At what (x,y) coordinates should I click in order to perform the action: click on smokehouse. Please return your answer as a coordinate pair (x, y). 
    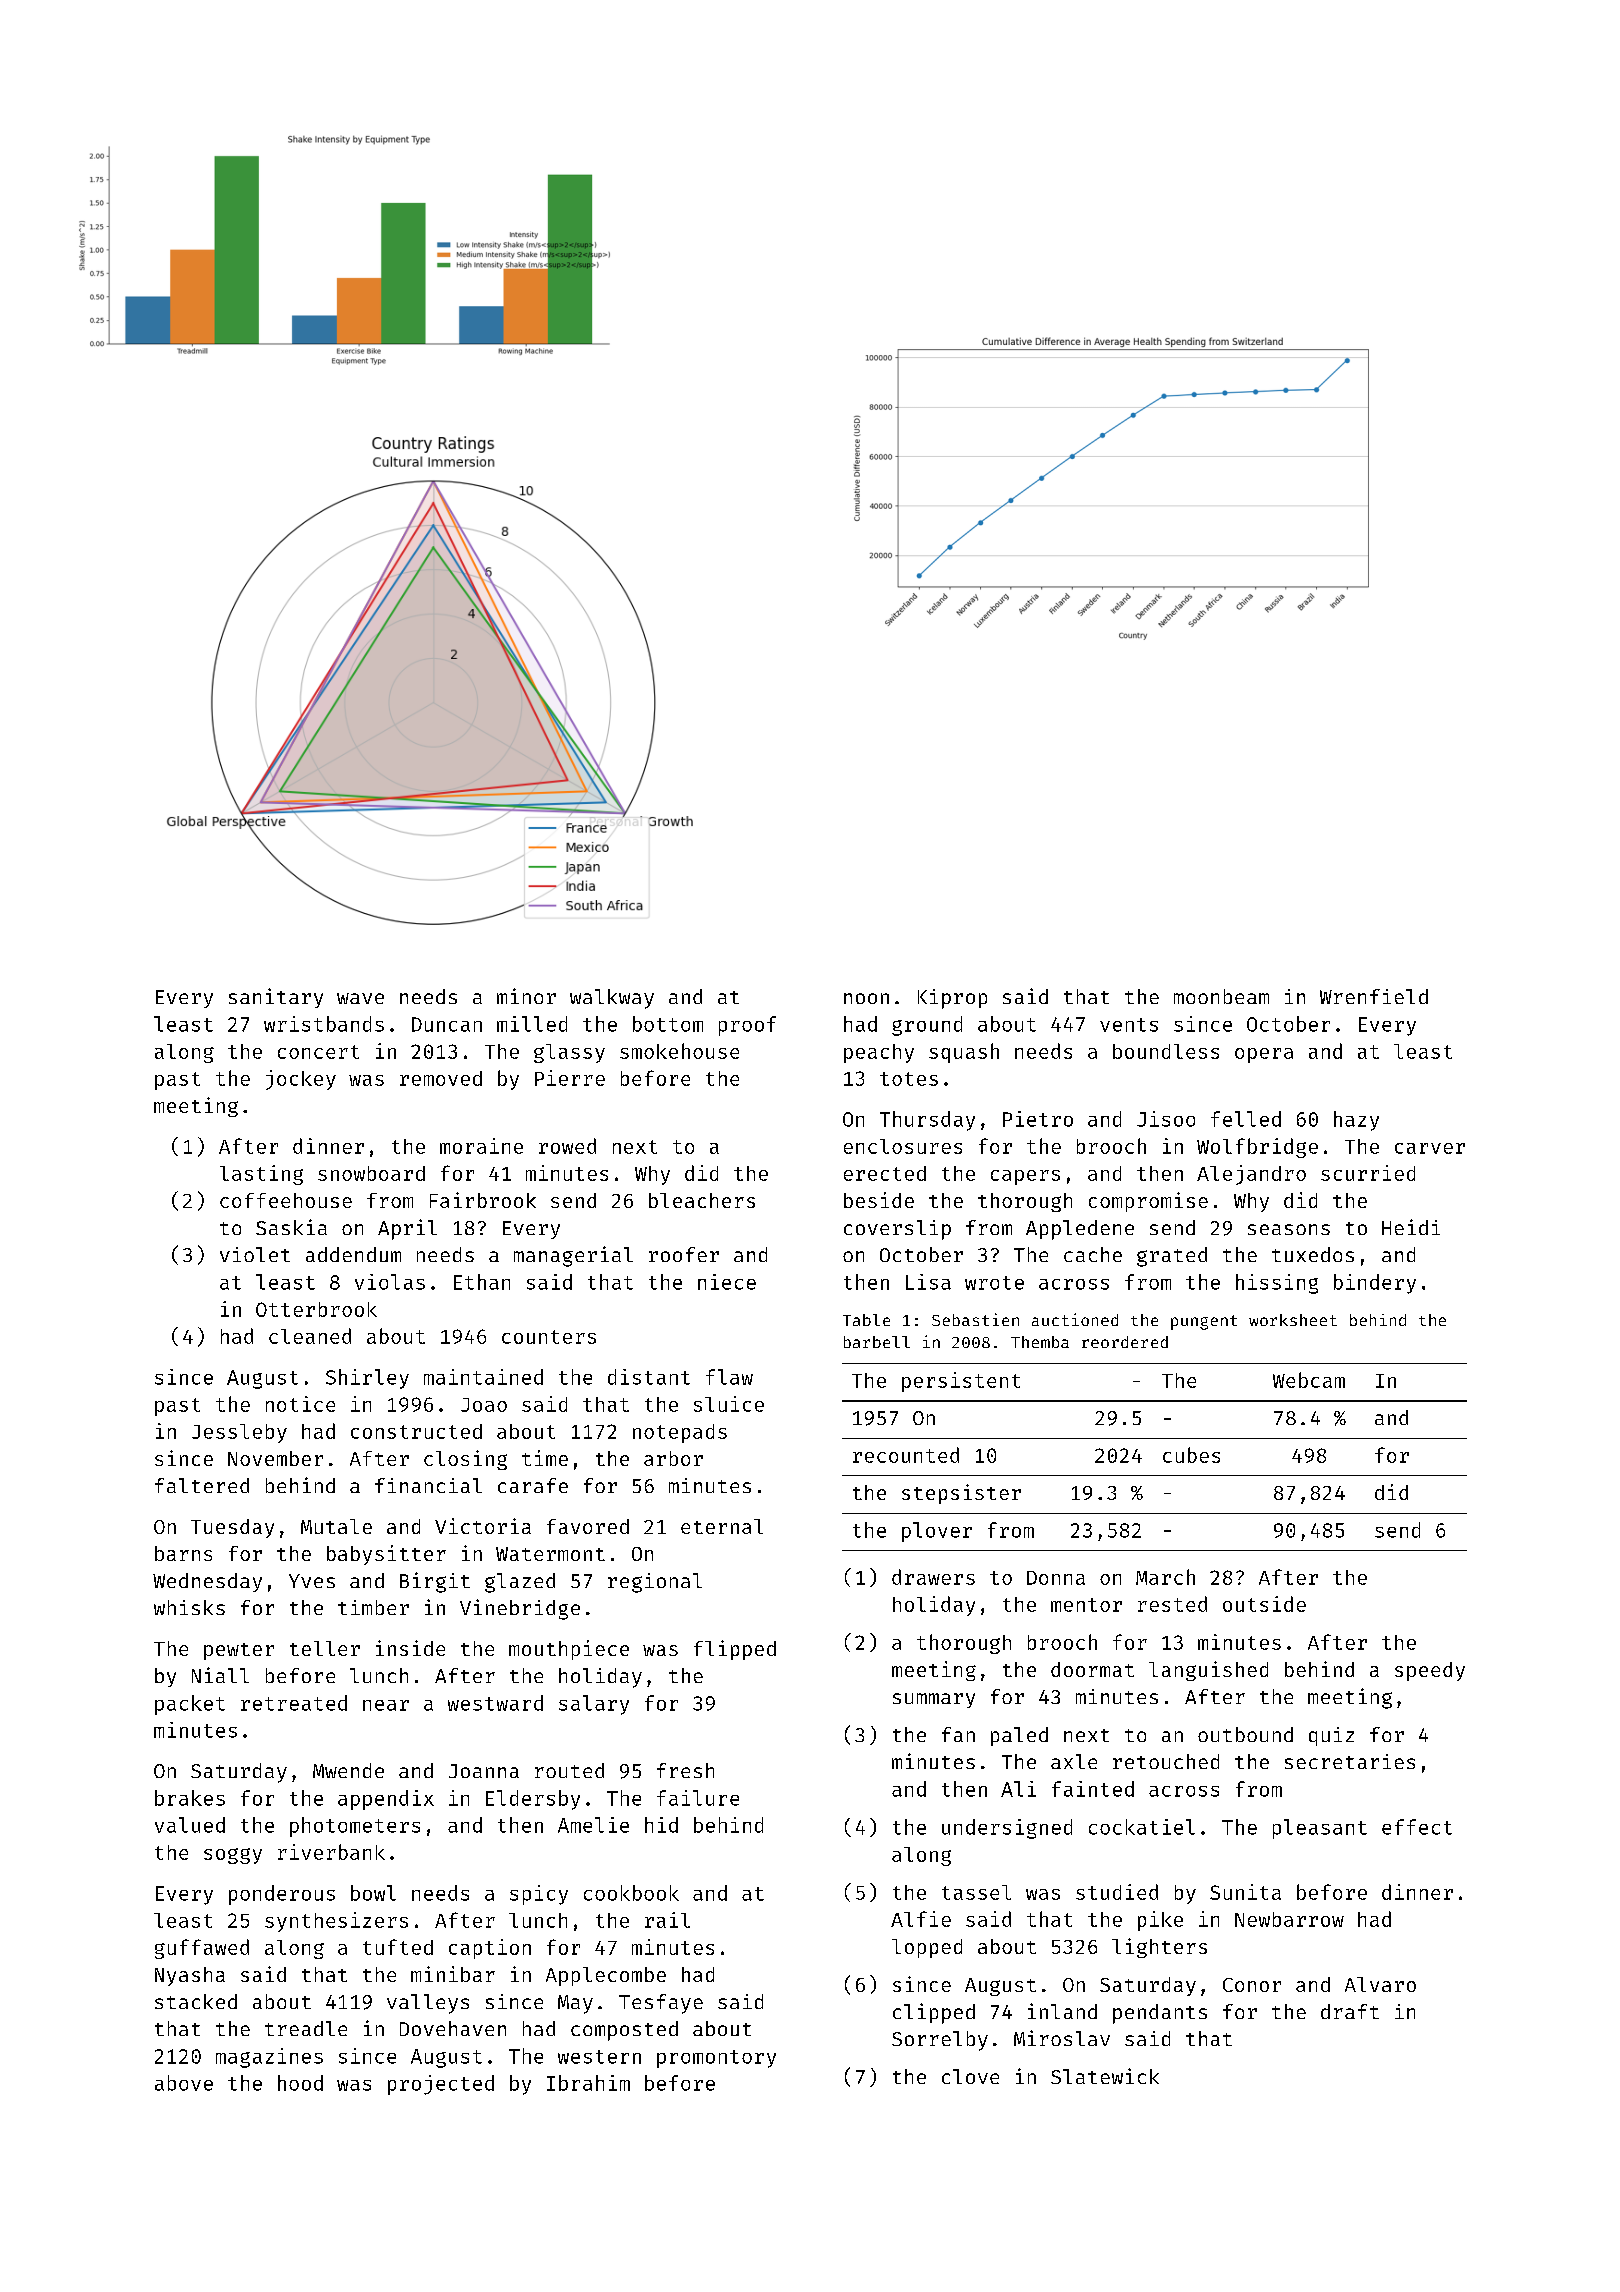
    Looking at the image, I should click on (679, 1051).
